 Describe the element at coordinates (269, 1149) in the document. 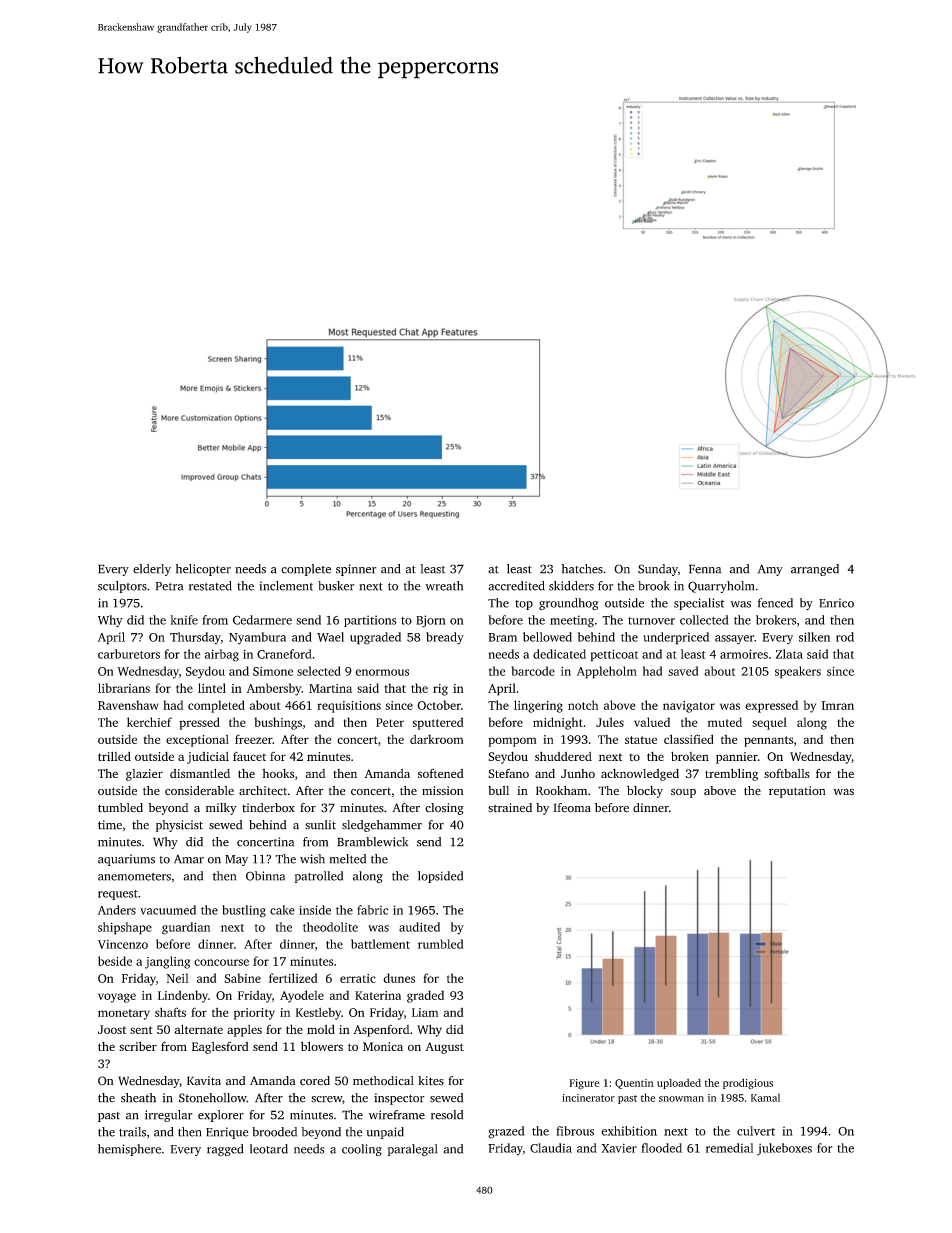

I see `leotard` at that location.
